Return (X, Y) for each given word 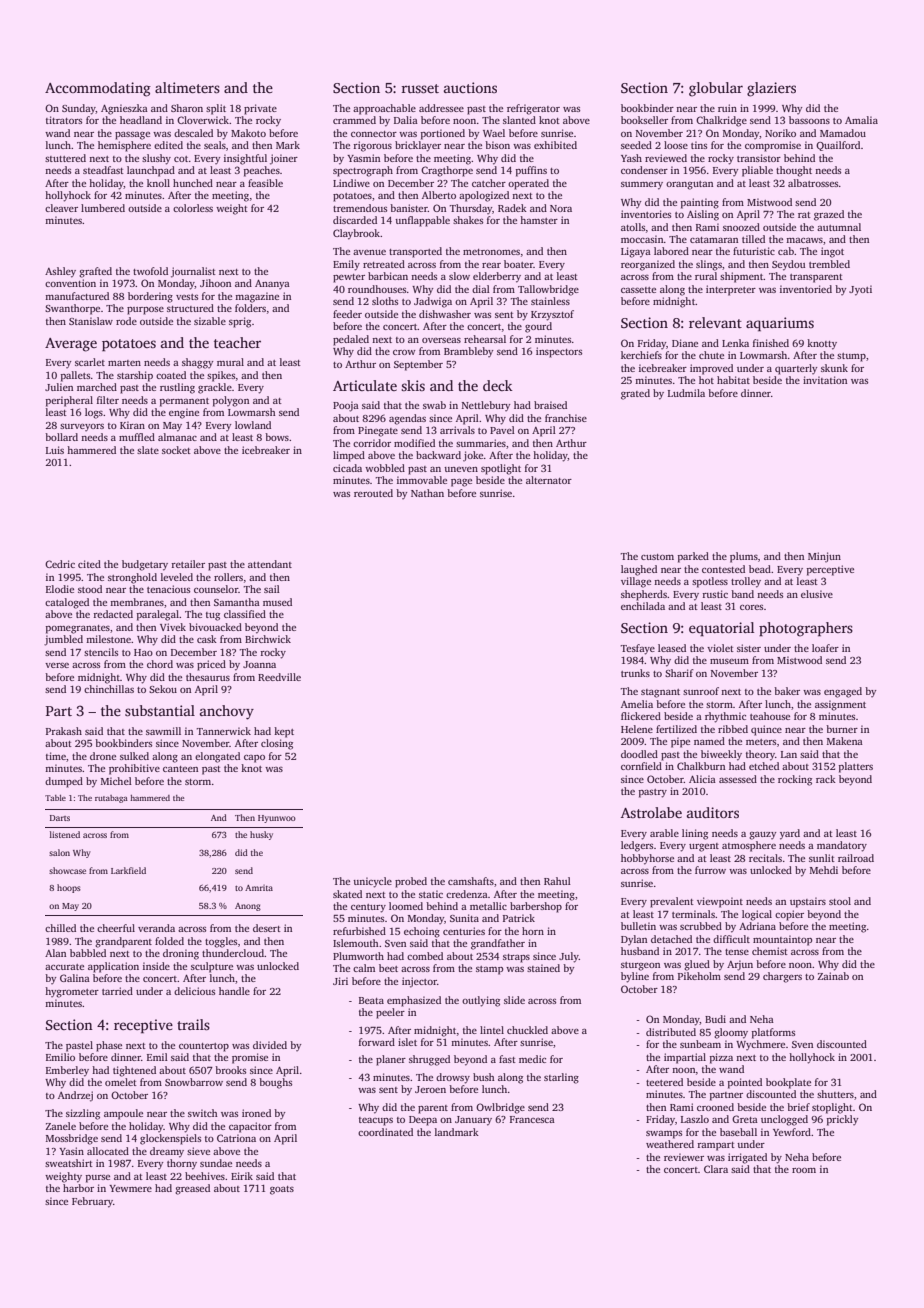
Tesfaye (637, 649)
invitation (825, 380)
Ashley (60, 272)
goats (282, 1190)
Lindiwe (351, 183)
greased (192, 1189)
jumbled (63, 640)
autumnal (839, 227)
